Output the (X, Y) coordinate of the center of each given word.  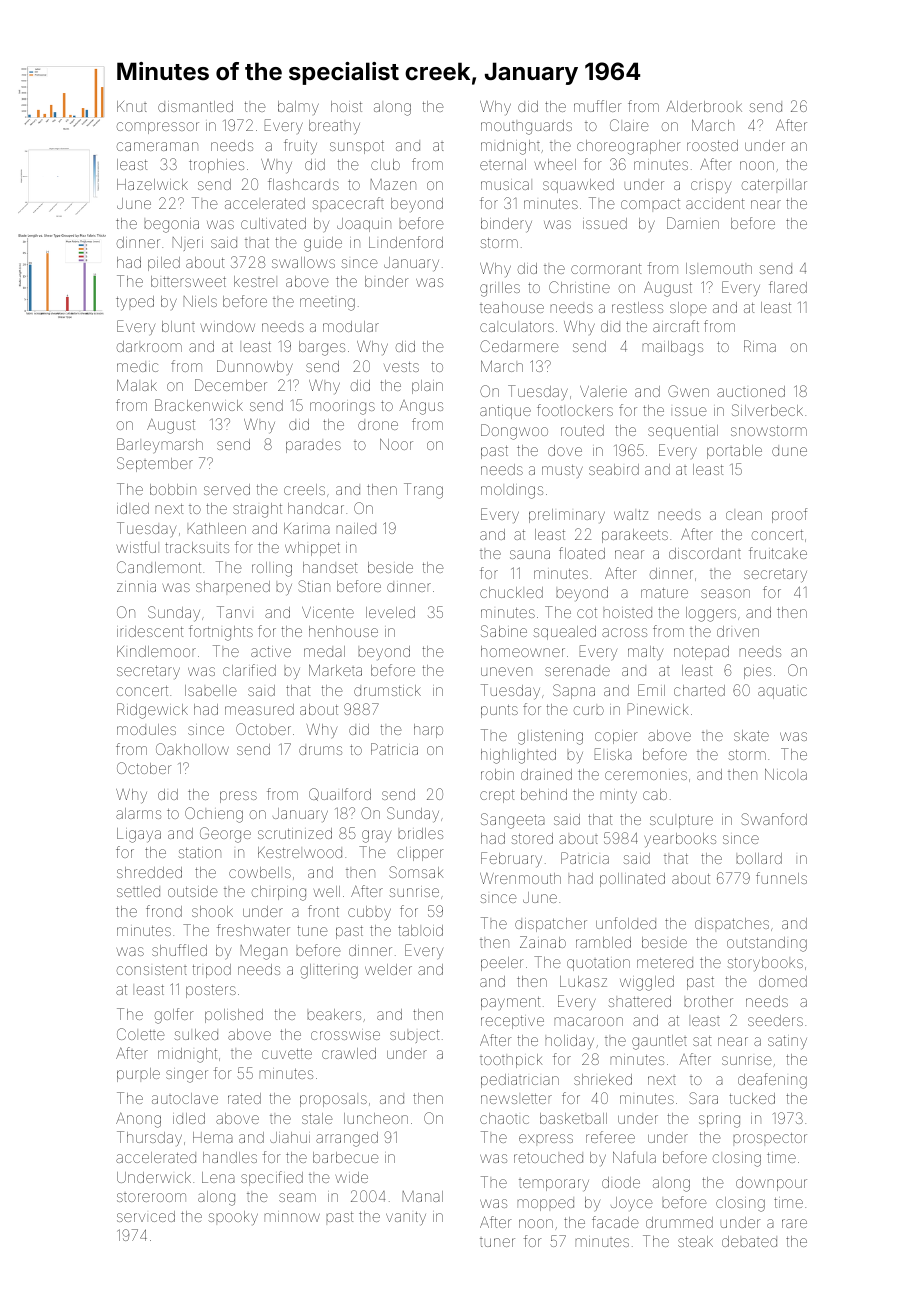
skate (751, 735)
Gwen (688, 391)
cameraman (157, 146)
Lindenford (406, 242)
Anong (138, 1120)
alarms (138, 813)
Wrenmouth (520, 878)
